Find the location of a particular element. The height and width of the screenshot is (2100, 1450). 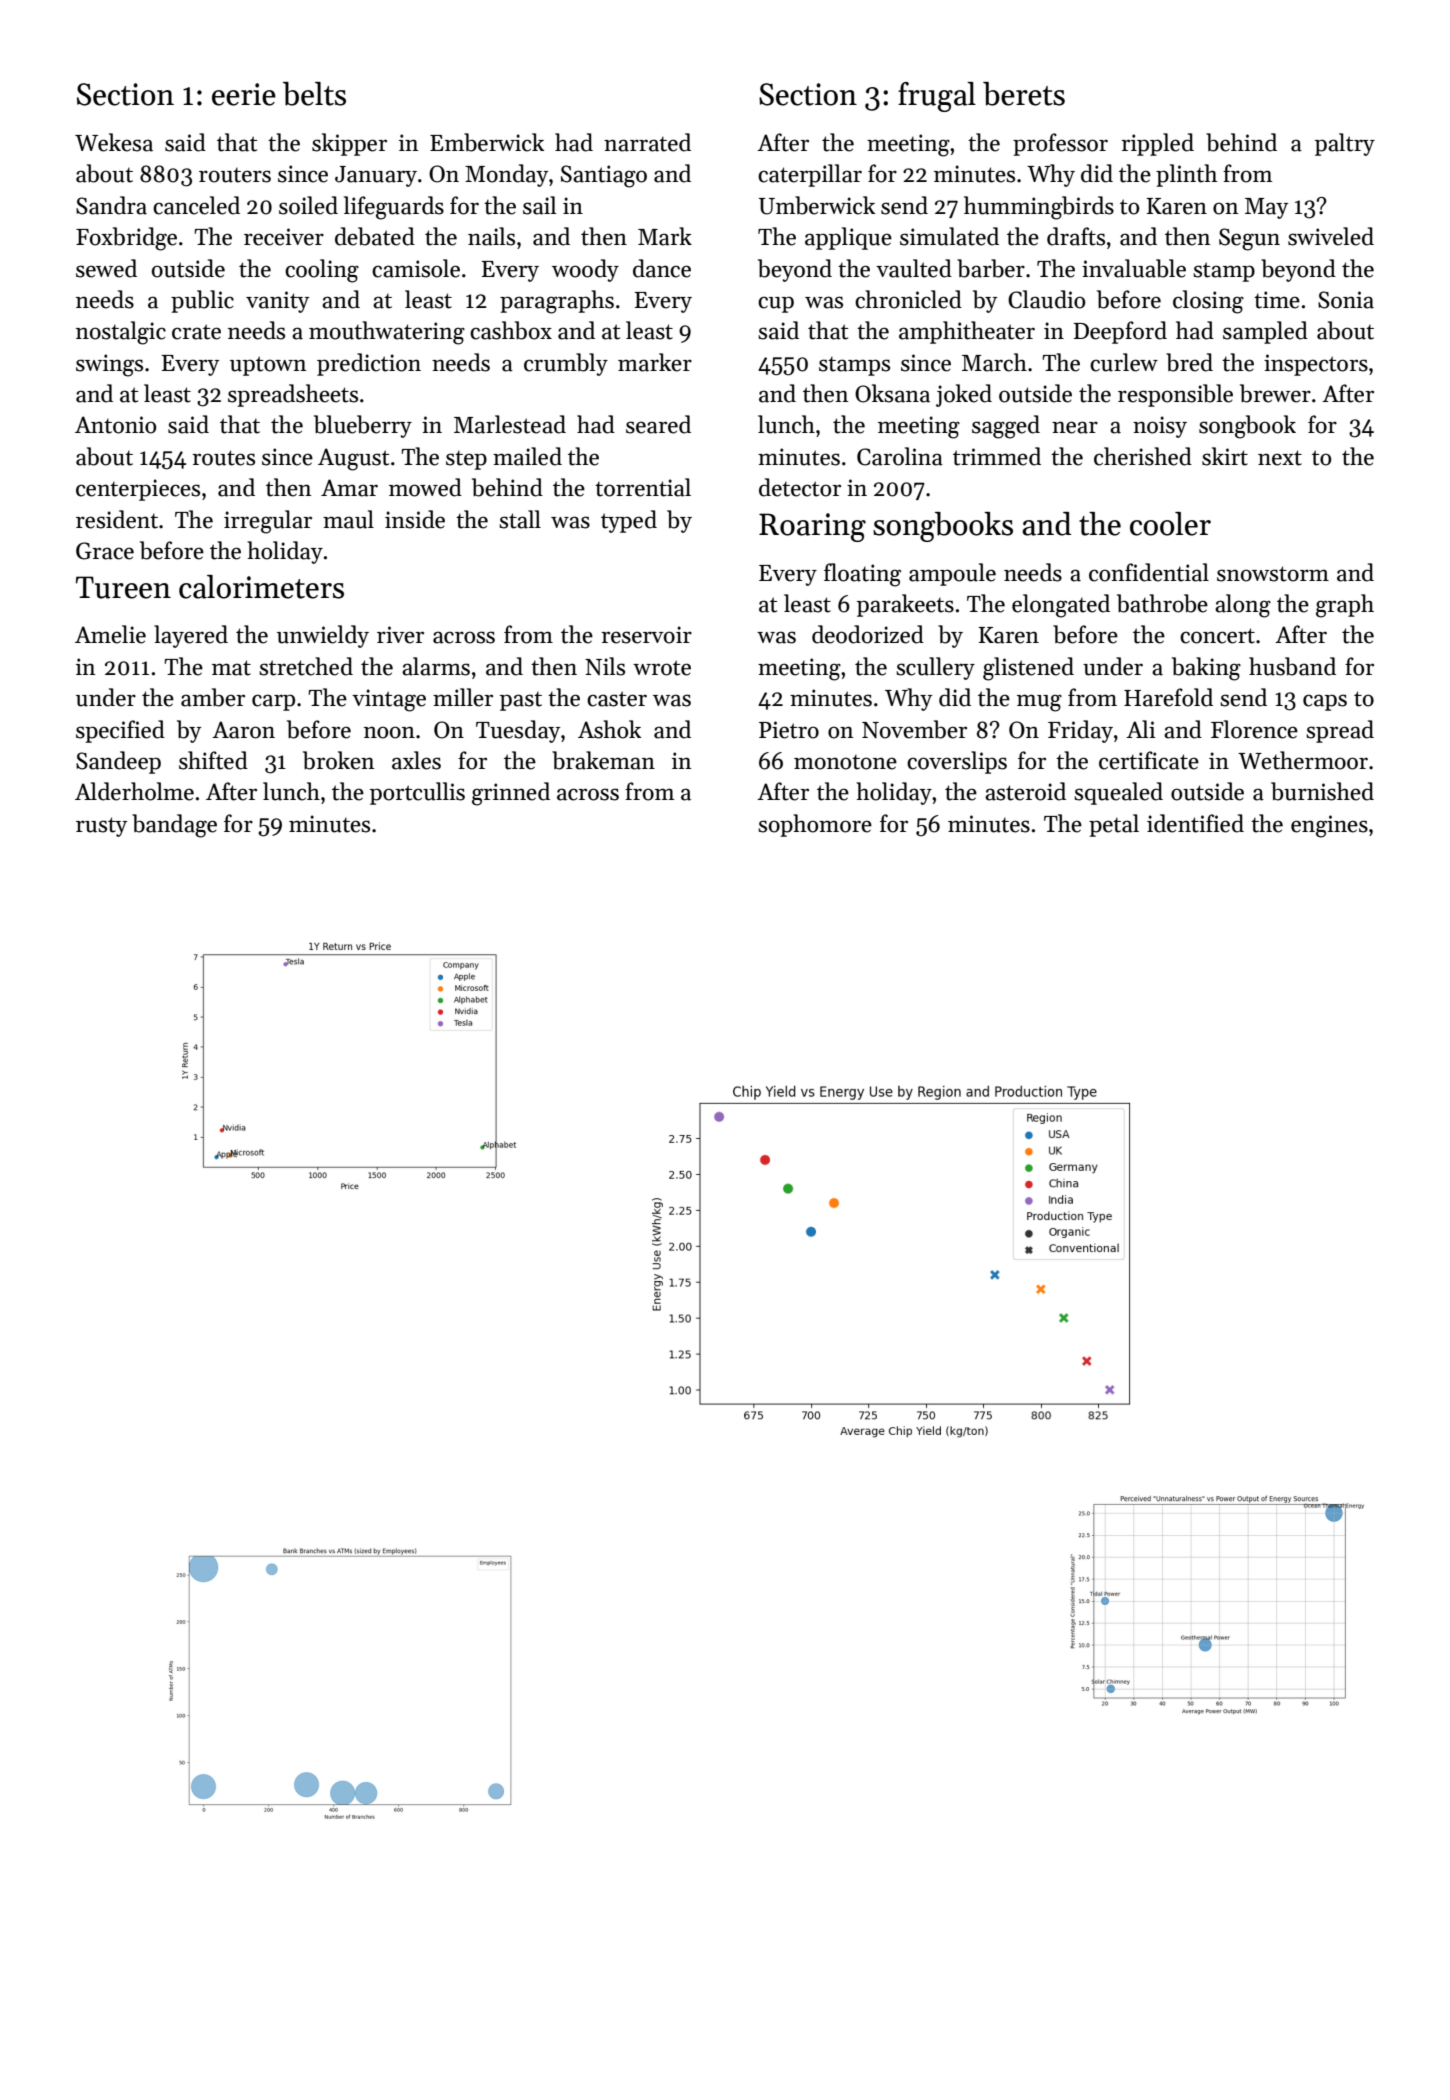

berets is located at coordinates (1024, 94).
